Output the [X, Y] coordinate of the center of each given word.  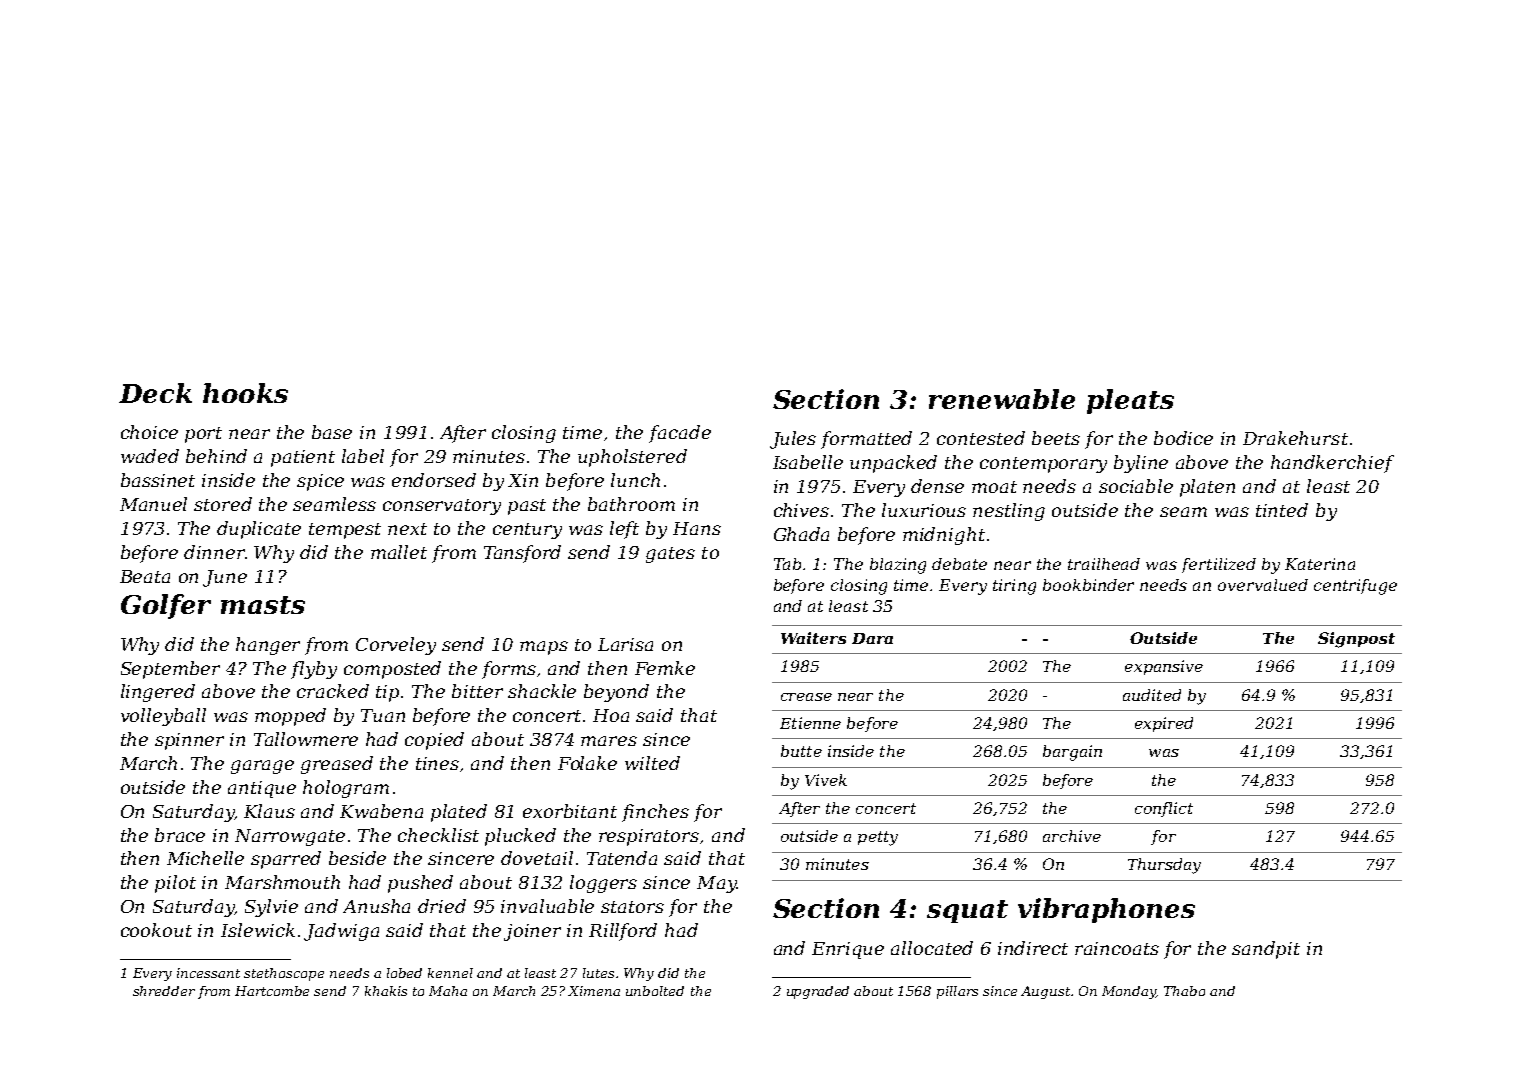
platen [1207, 488]
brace [180, 835]
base [332, 432]
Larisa [625, 644]
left [624, 530]
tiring [1014, 587]
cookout [156, 930]
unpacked [893, 464]
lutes [598, 973]
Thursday [1164, 866]
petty [878, 838]
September [170, 670]
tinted [1282, 510]
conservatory [442, 507]
